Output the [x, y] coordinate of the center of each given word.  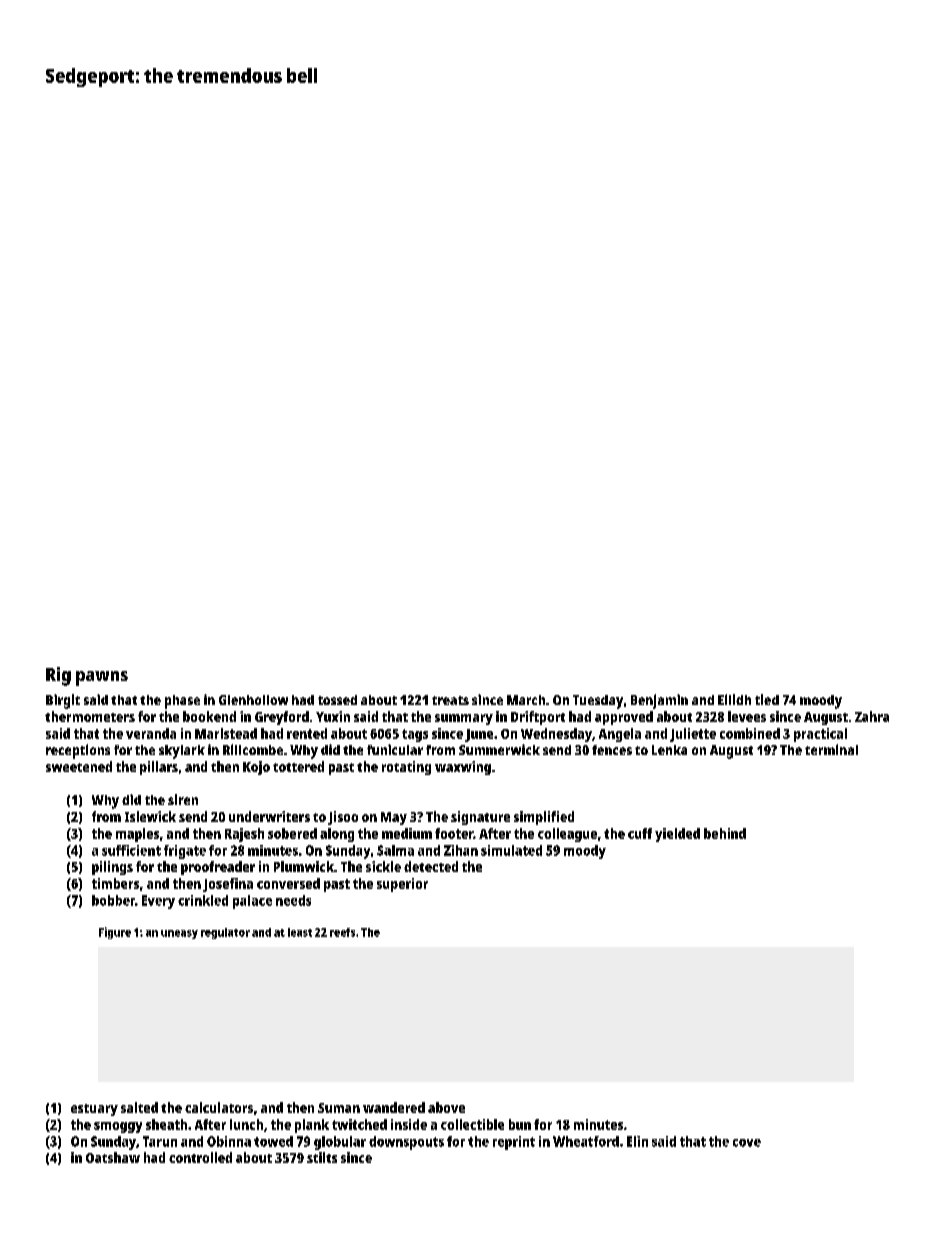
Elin [637, 1141]
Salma [395, 850]
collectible [472, 1124]
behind [725, 833]
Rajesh [244, 835]
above [446, 1107]
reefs [342, 932]
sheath [166, 1124]
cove [747, 1143]
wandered [394, 1107]
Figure [115, 933]
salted [139, 1107]
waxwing [463, 768]
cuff [640, 833]
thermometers [90, 716]
